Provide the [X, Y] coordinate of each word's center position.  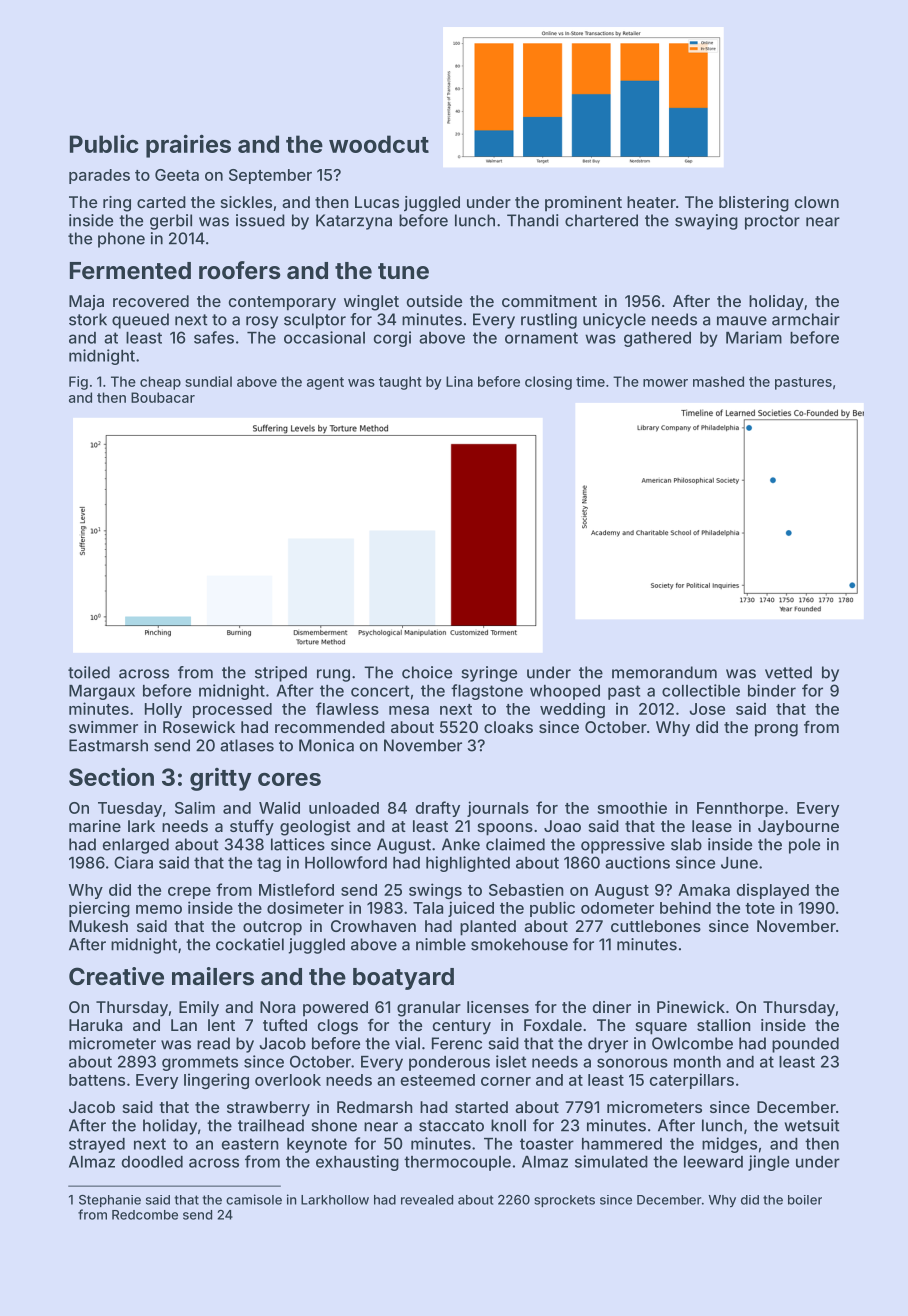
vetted [788, 672]
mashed [718, 381]
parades [99, 176]
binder [772, 690]
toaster [547, 1144]
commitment [549, 301]
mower [665, 383]
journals [498, 809]
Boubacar [163, 397]
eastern [250, 1144]
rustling [549, 321]
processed [232, 710]
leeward [713, 1162]
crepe [189, 893]
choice [427, 672]
